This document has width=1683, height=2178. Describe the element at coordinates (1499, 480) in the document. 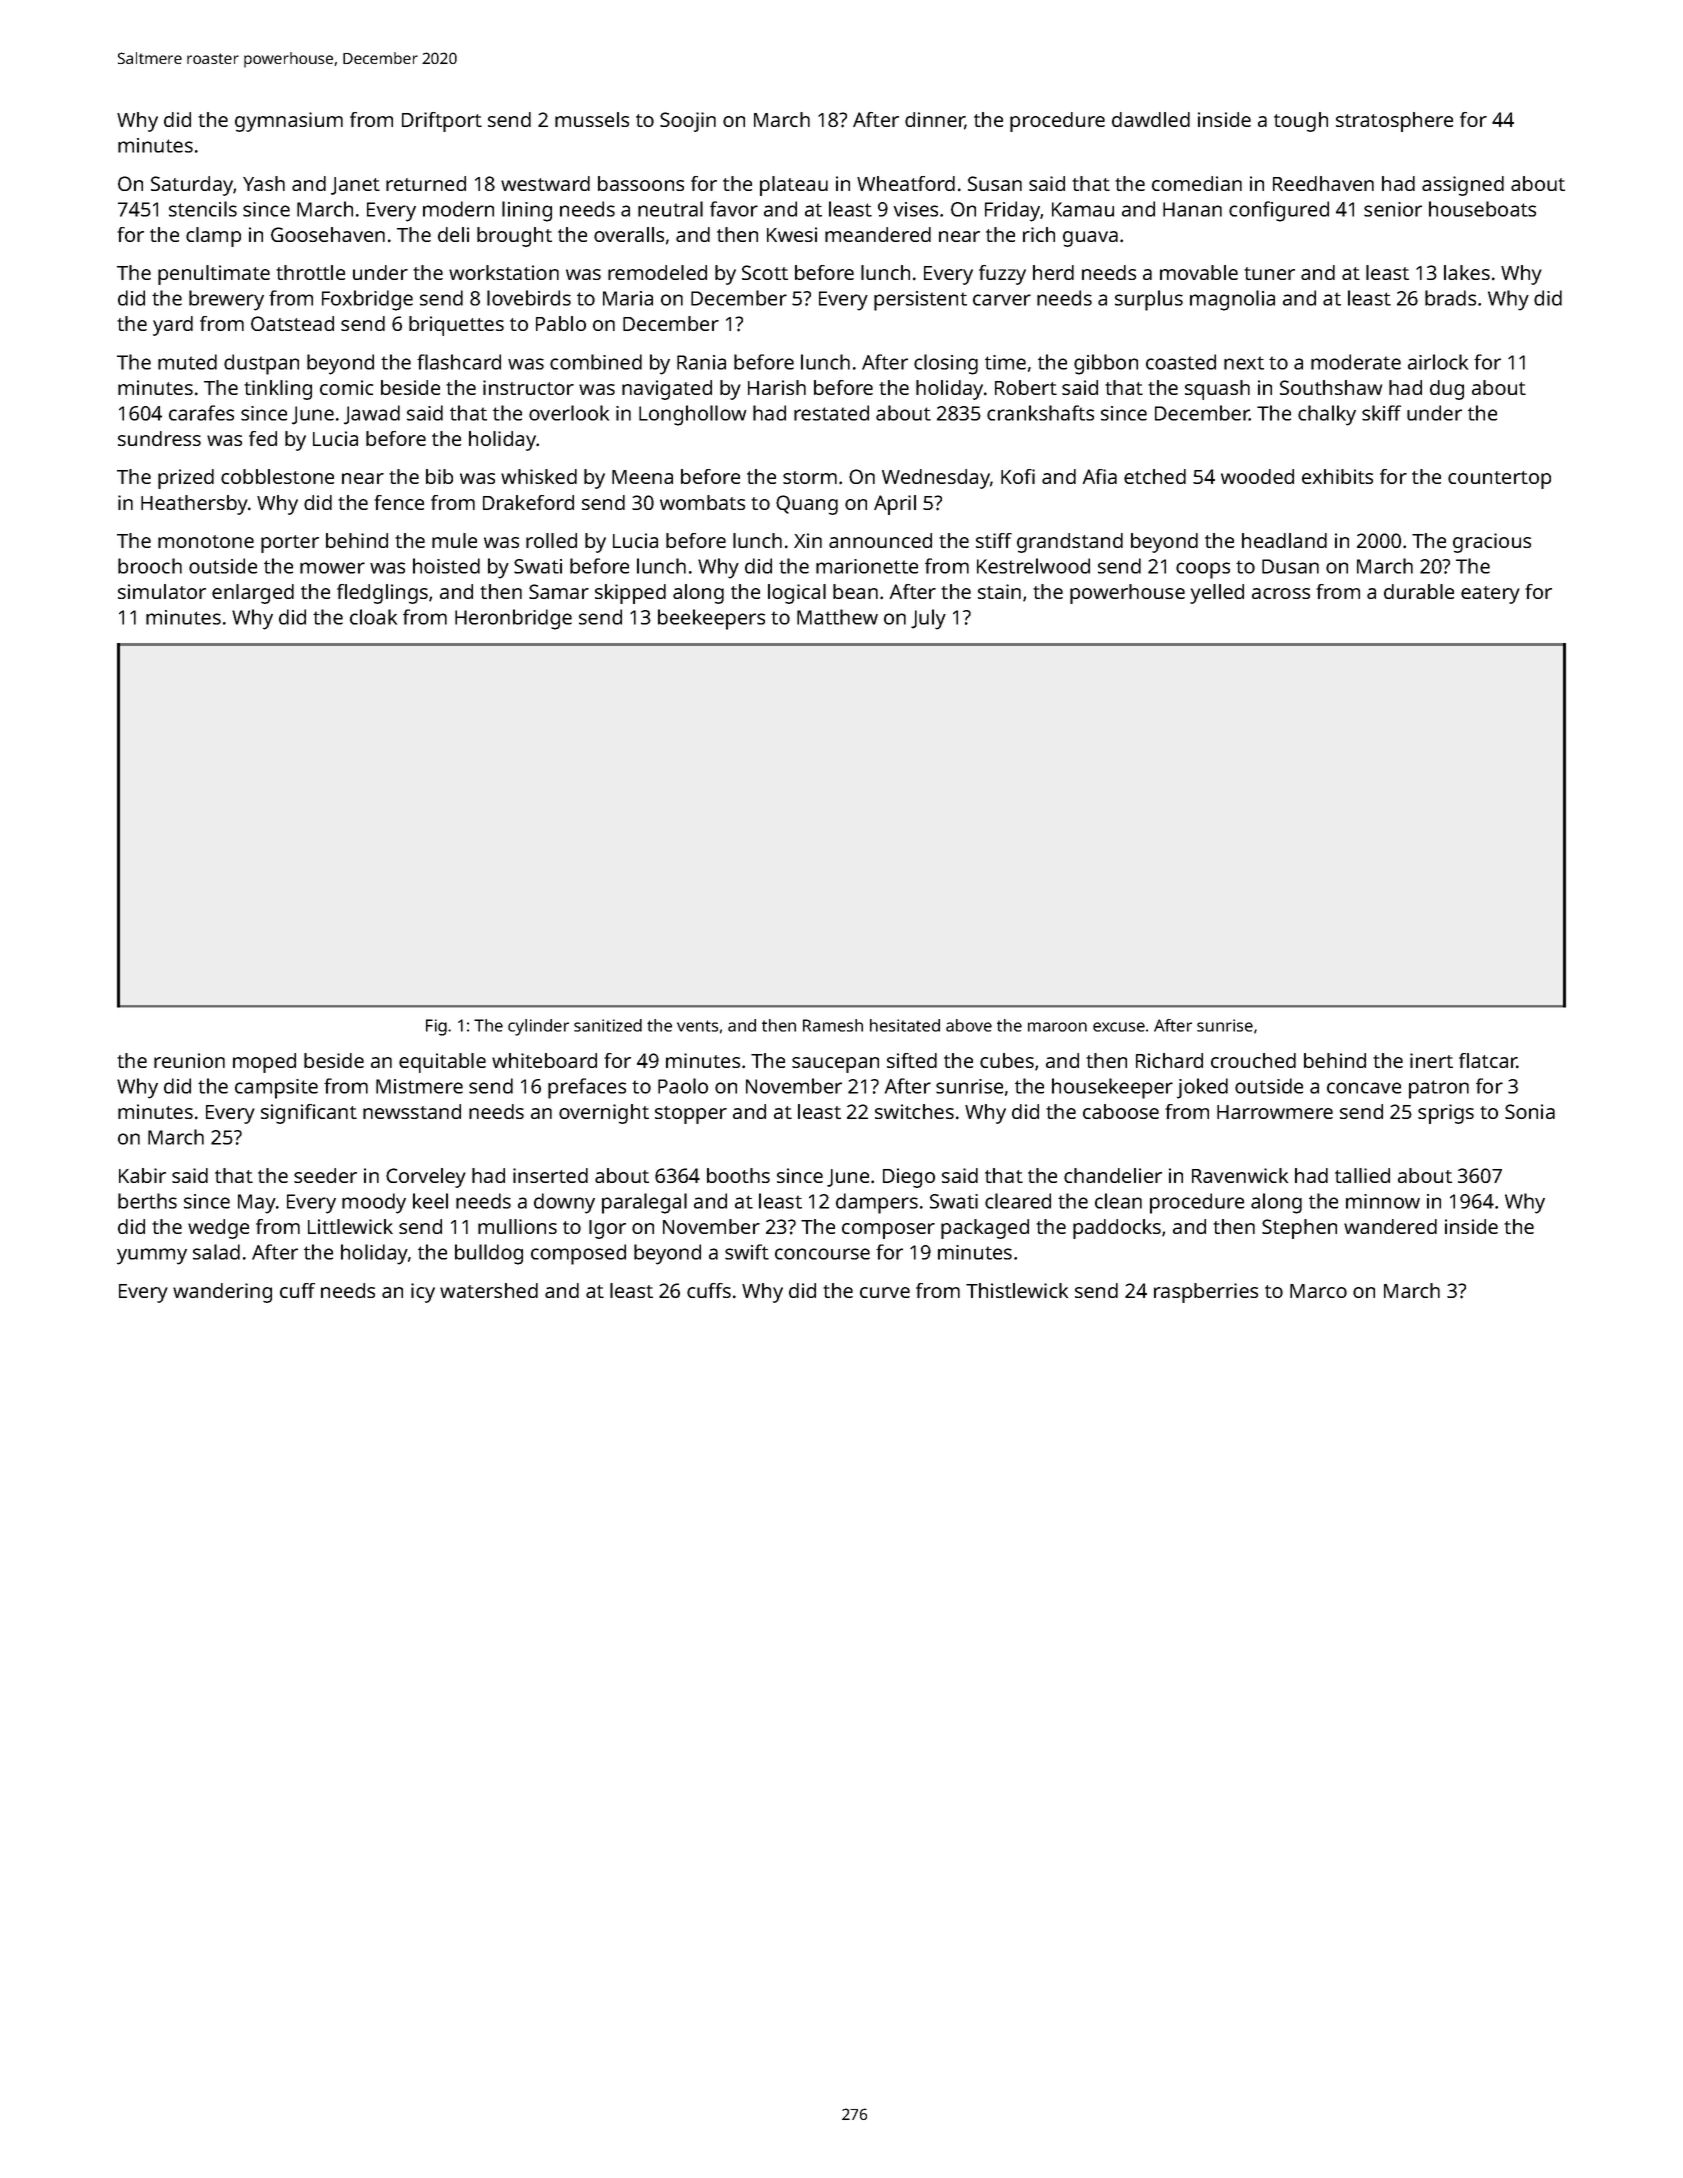

I see `countertop` at that location.
